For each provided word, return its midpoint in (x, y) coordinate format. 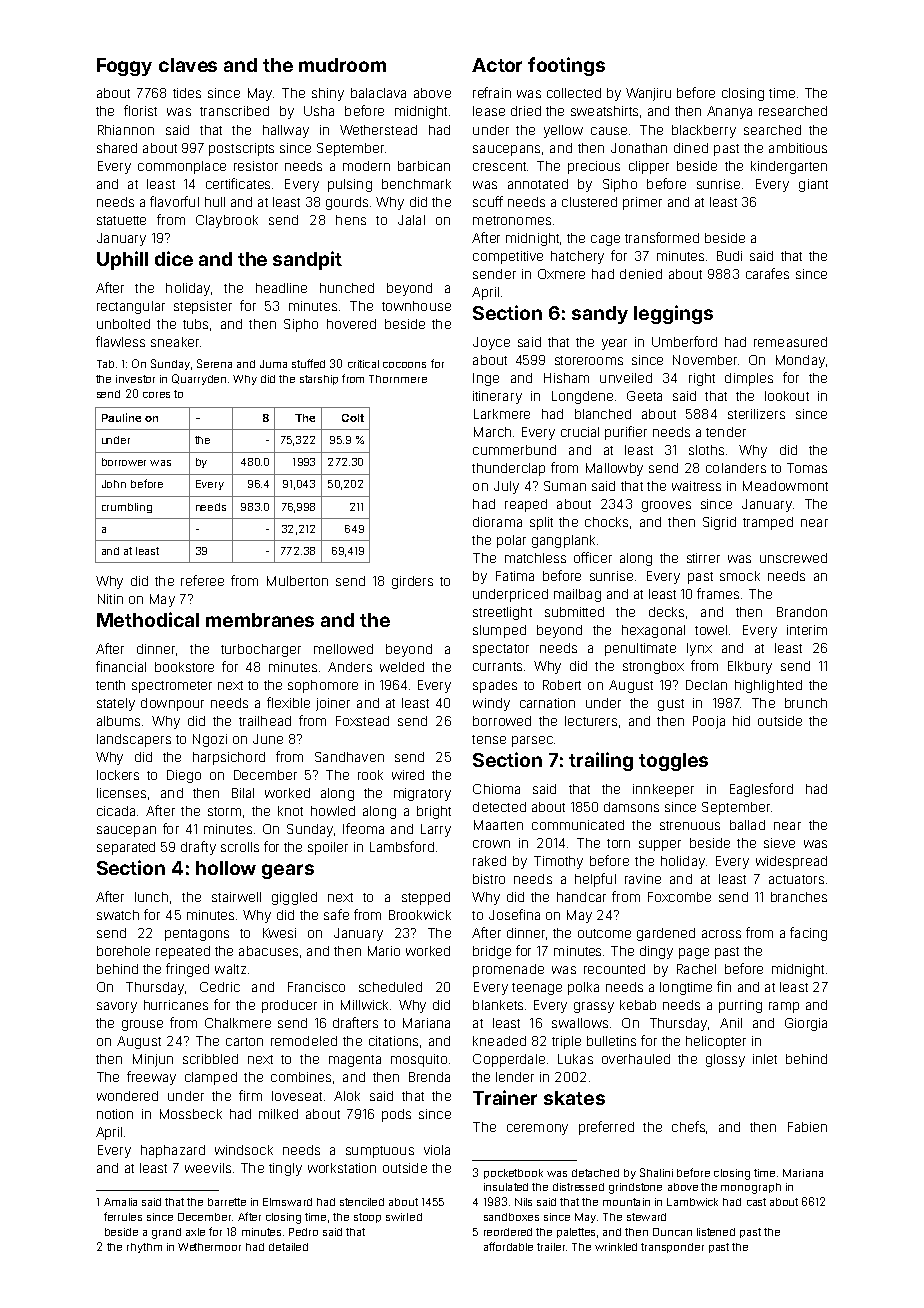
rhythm (144, 1248)
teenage (537, 989)
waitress (696, 486)
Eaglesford (761, 790)
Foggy (124, 67)
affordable (508, 1246)
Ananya (729, 112)
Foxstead (362, 721)
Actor (497, 65)
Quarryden (199, 379)
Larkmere (502, 414)
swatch (118, 915)
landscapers (134, 740)
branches (799, 897)
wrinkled (616, 1247)
